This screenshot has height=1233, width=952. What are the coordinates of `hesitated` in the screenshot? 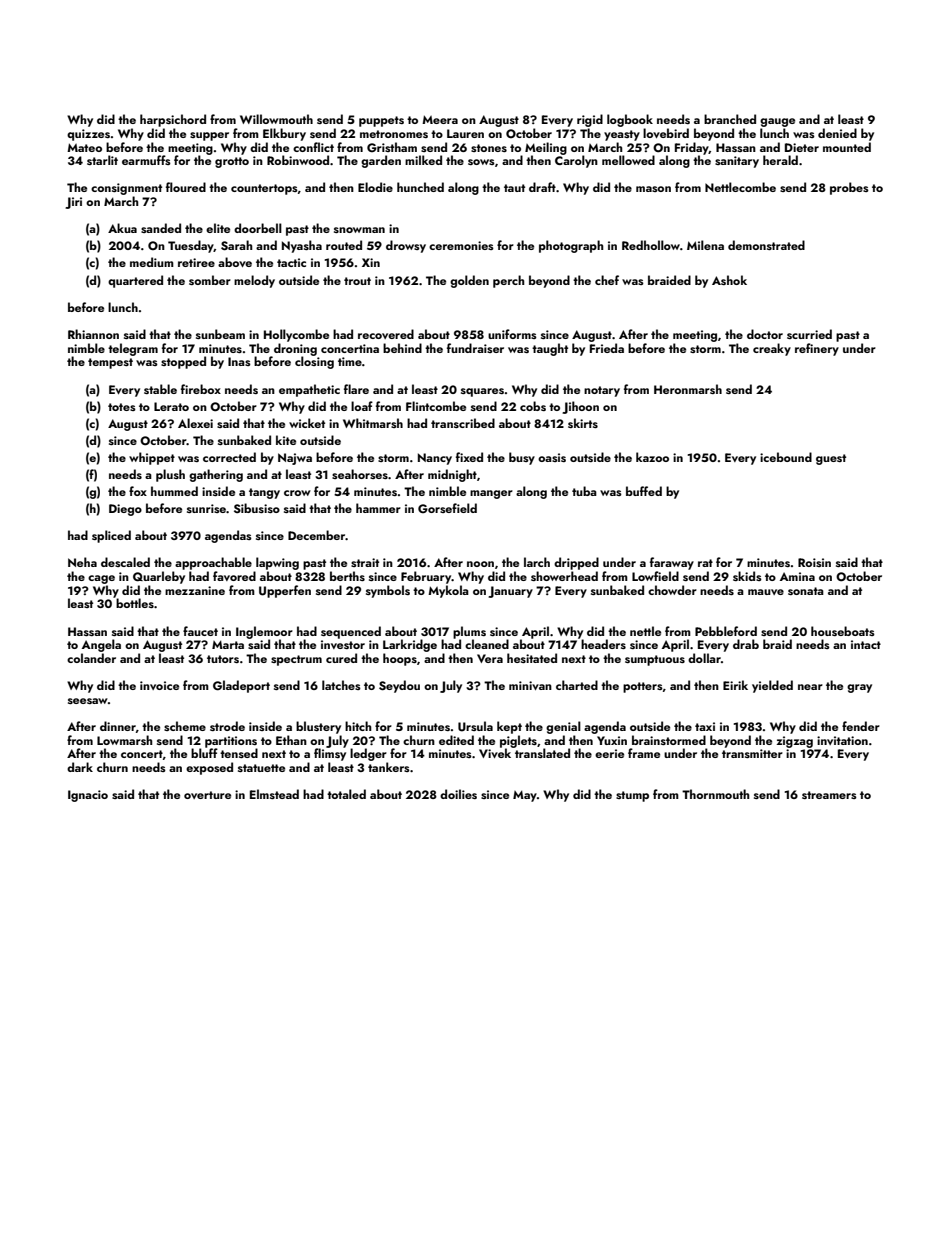 It's located at (532, 658).
